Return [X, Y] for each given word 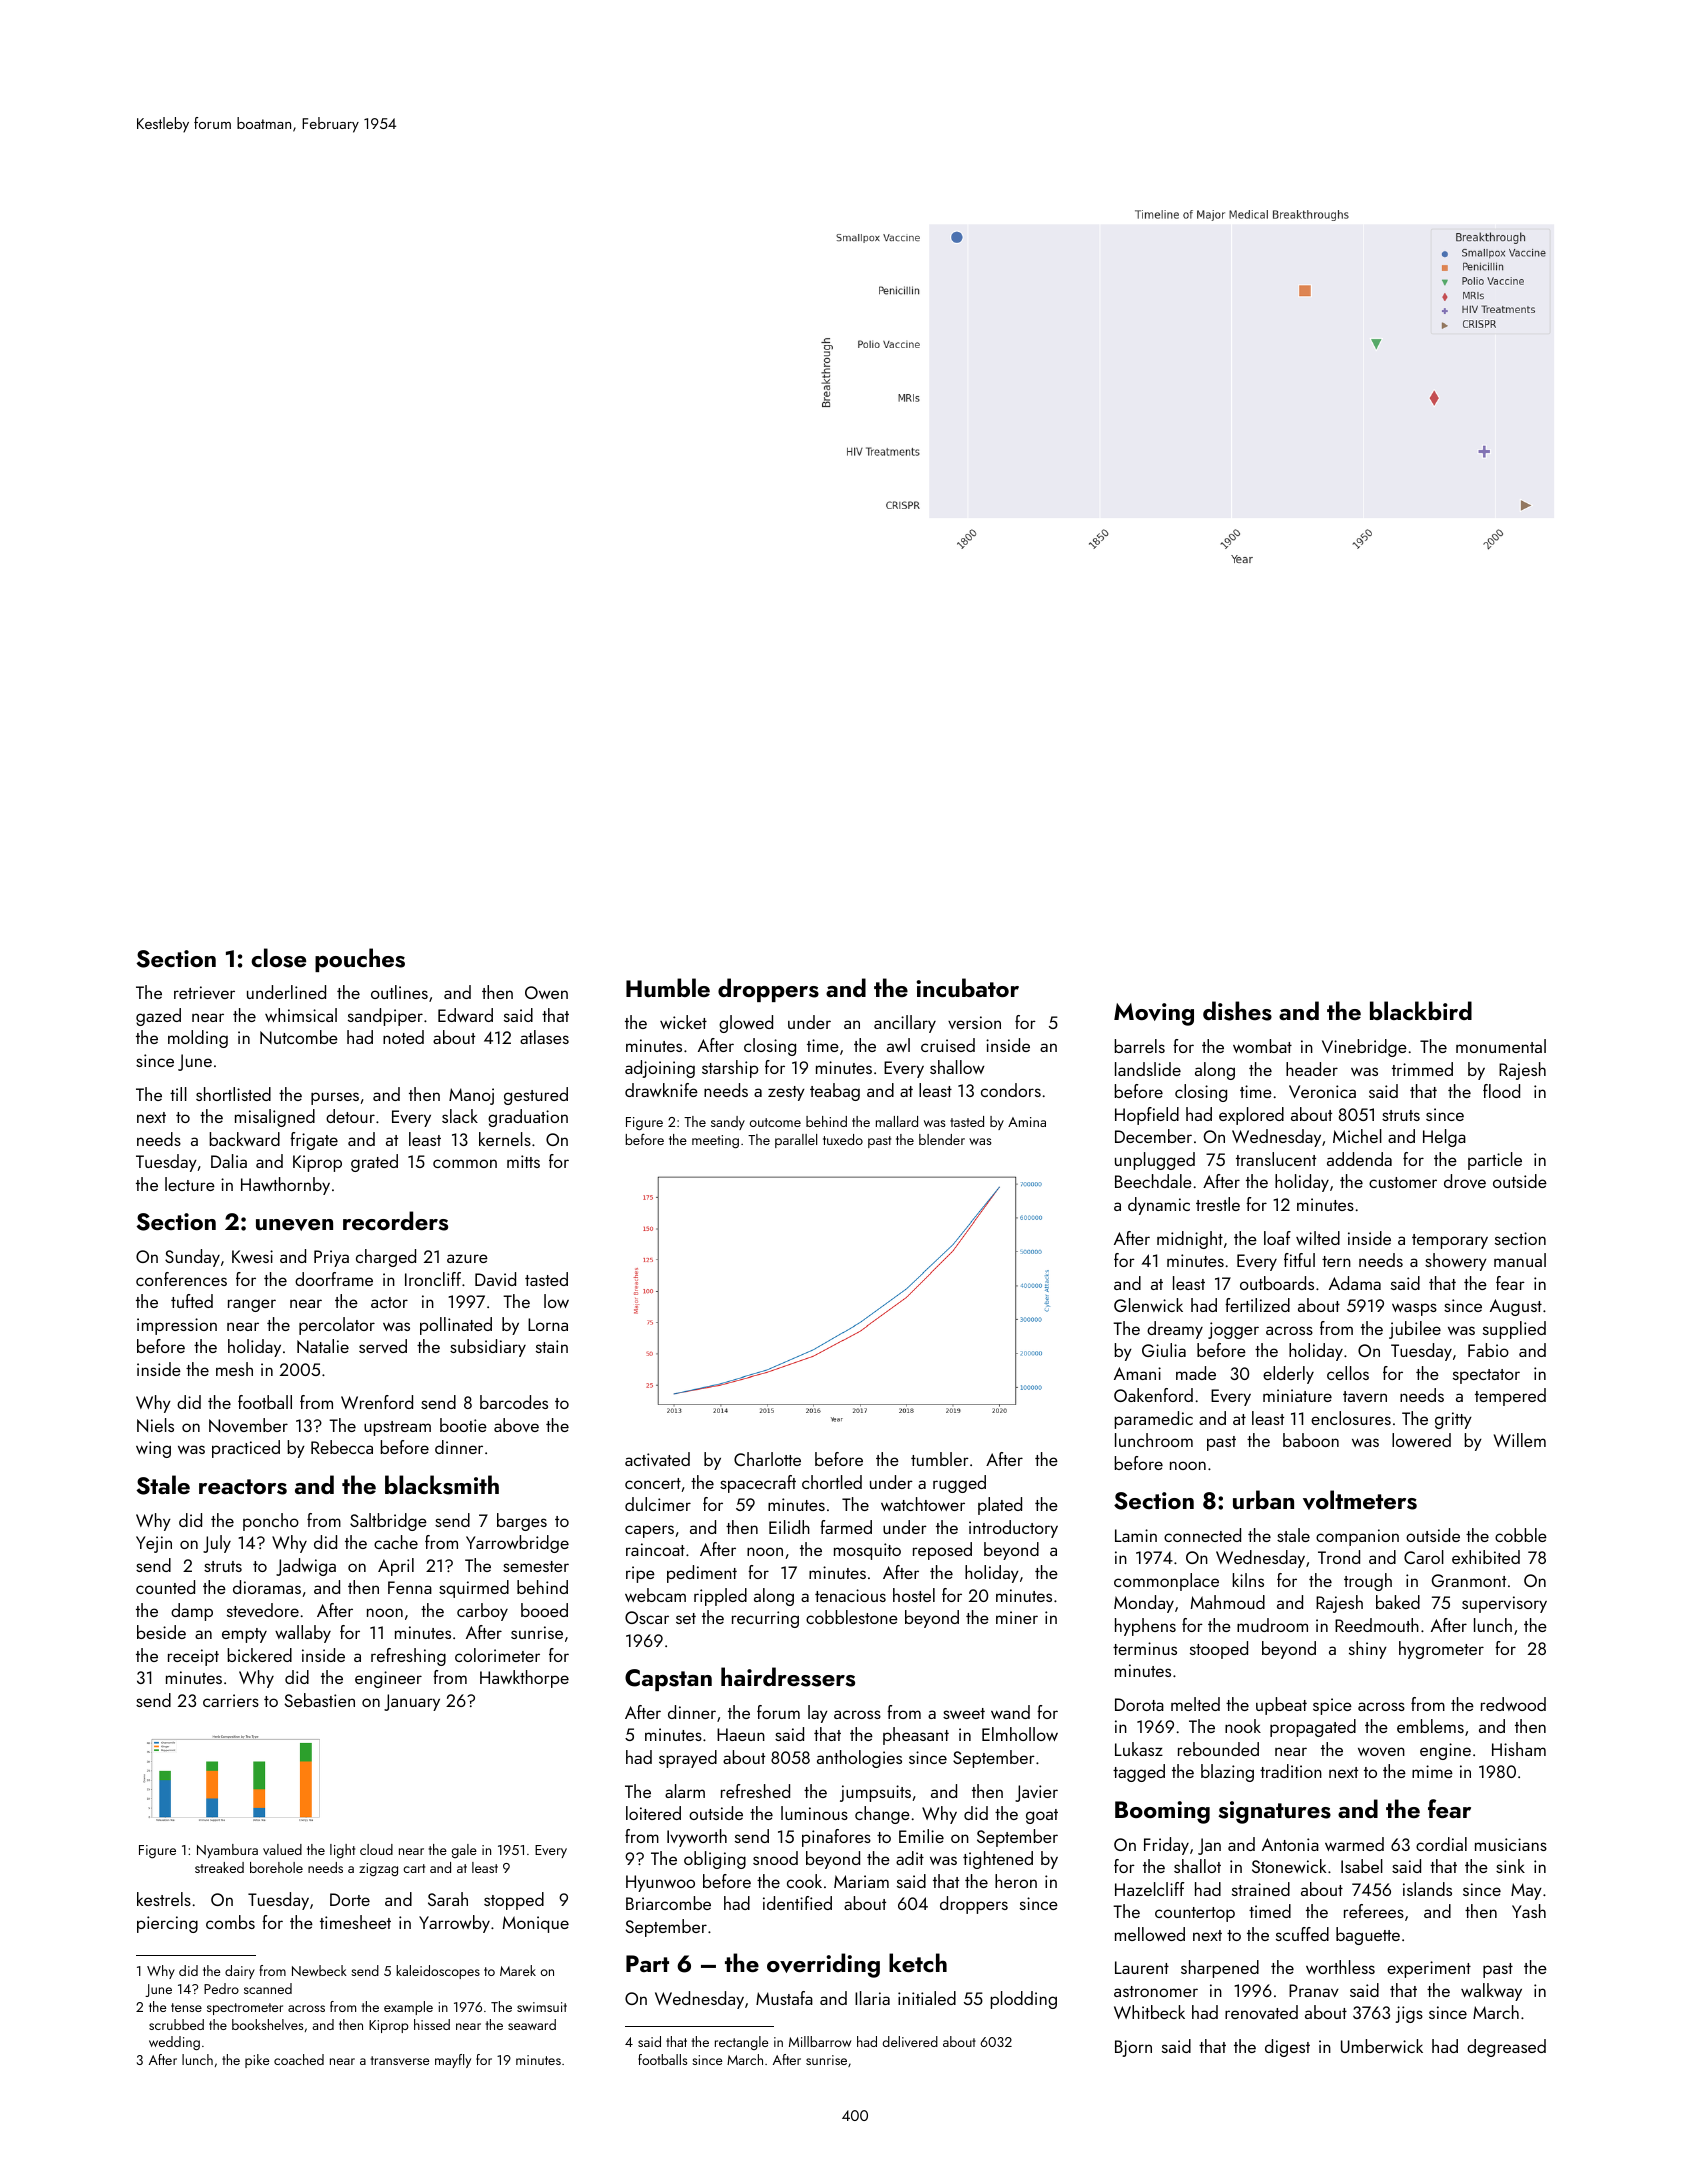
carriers [231, 1700]
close [278, 958]
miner [1017, 1617]
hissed [432, 2024]
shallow [957, 1067]
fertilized [1257, 1305]
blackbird [1421, 1010]
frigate [314, 1141]
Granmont [1468, 1580]
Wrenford [377, 1402]
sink [1510, 1866]
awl [898, 1045]
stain [552, 1346]
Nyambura [227, 1851]
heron [1016, 1881]
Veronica [1322, 1091]
